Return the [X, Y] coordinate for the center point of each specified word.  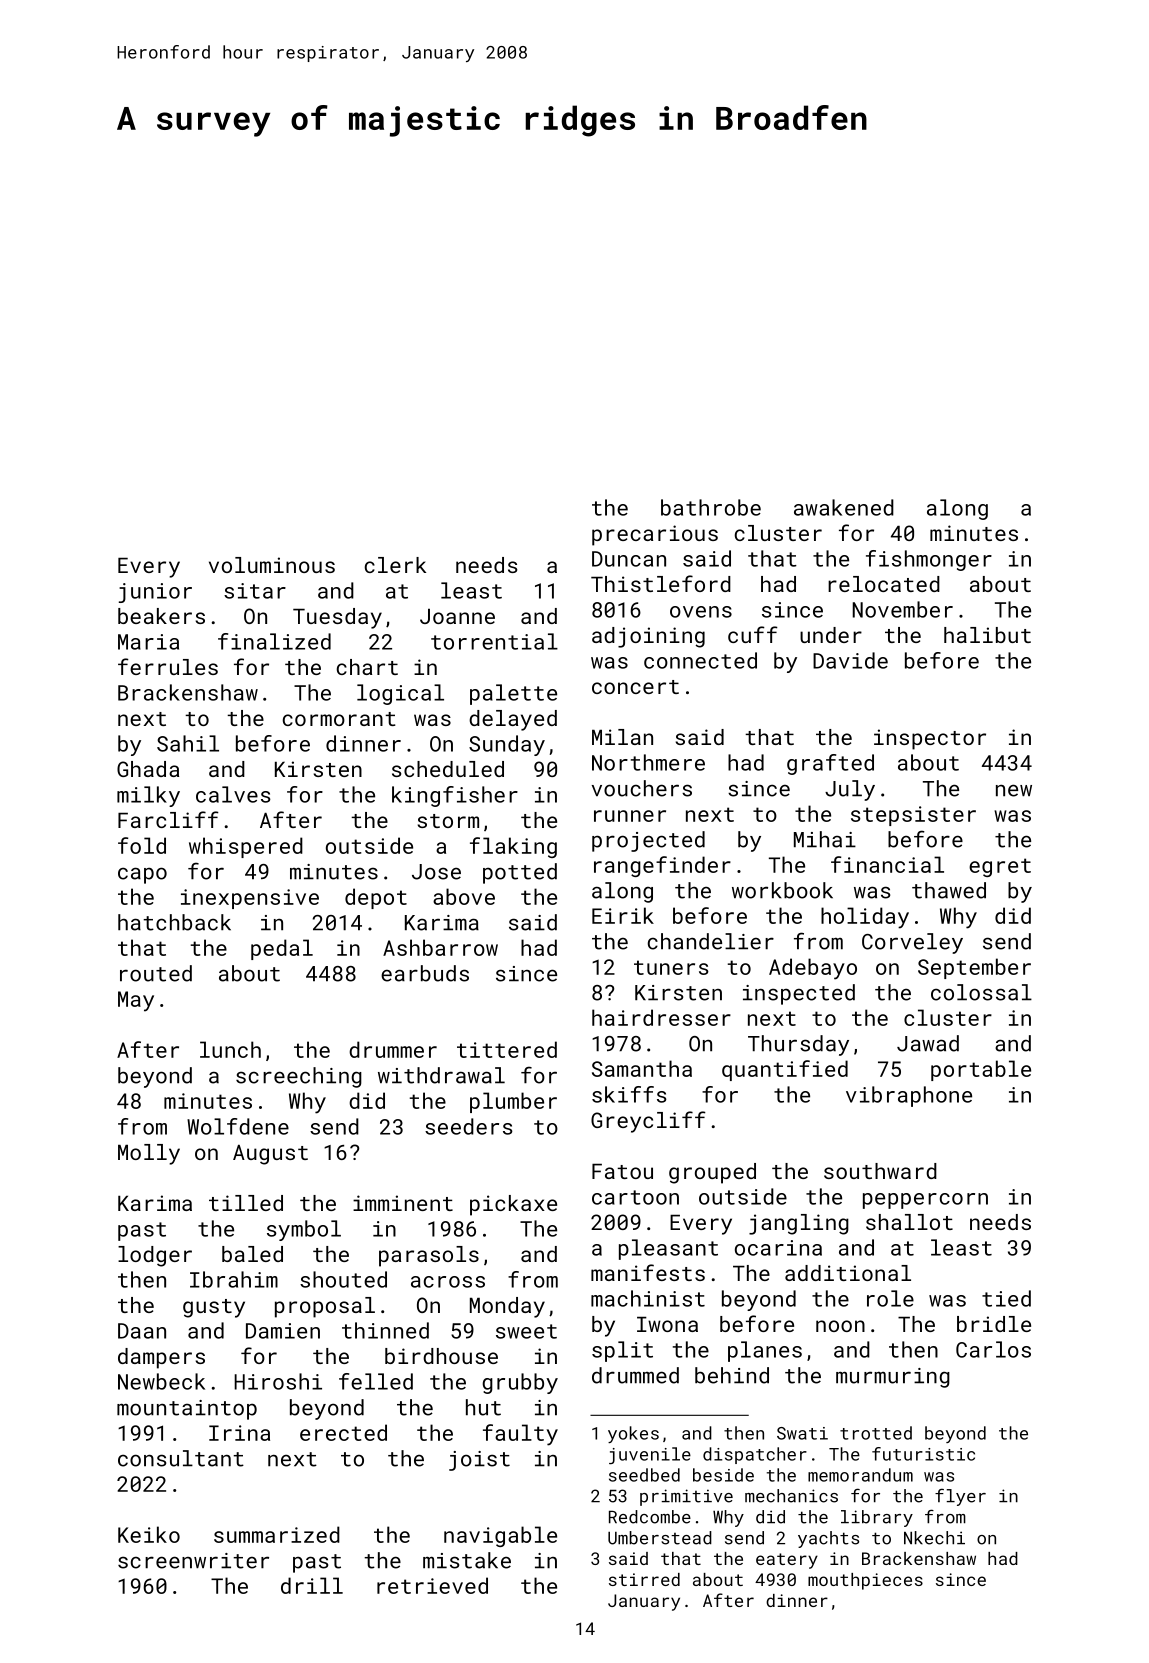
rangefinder [662, 866]
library [877, 1518]
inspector [930, 739]
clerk [395, 565]
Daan [142, 1331]
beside [723, 1475]
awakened [844, 507]
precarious [655, 535]
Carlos [993, 1349]
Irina [239, 1433]
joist [479, 1461]
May [136, 1001]
